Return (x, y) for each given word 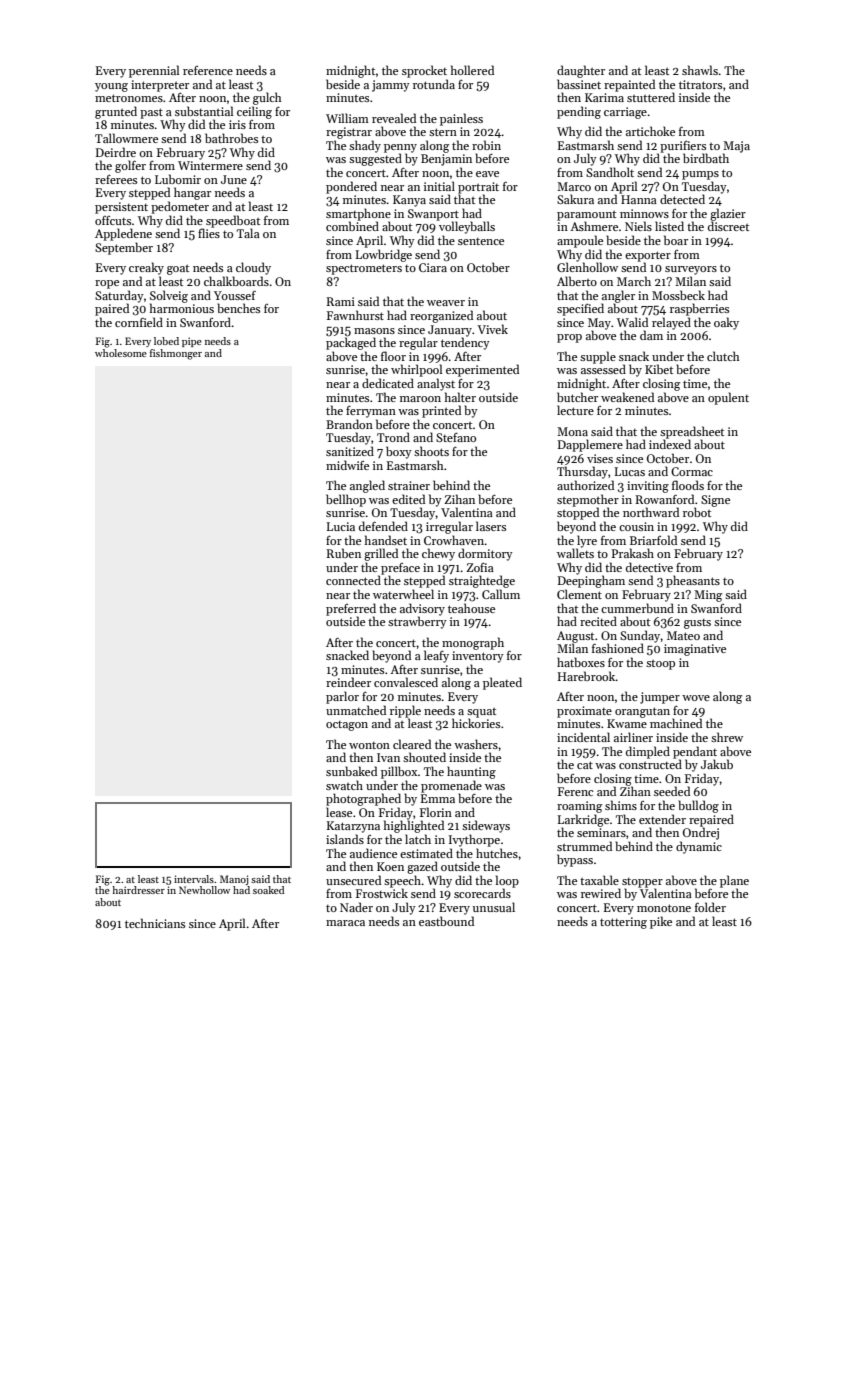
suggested (375, 159)
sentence (481, 241)
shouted (424, 757)
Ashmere (594, 226)
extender (662, 819)
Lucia (341, 526)
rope (107, 284)
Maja (736, 147)
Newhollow (204, 890)
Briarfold (653, 540)
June (234, 179)
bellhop (346, 500)
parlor (342, 697)
